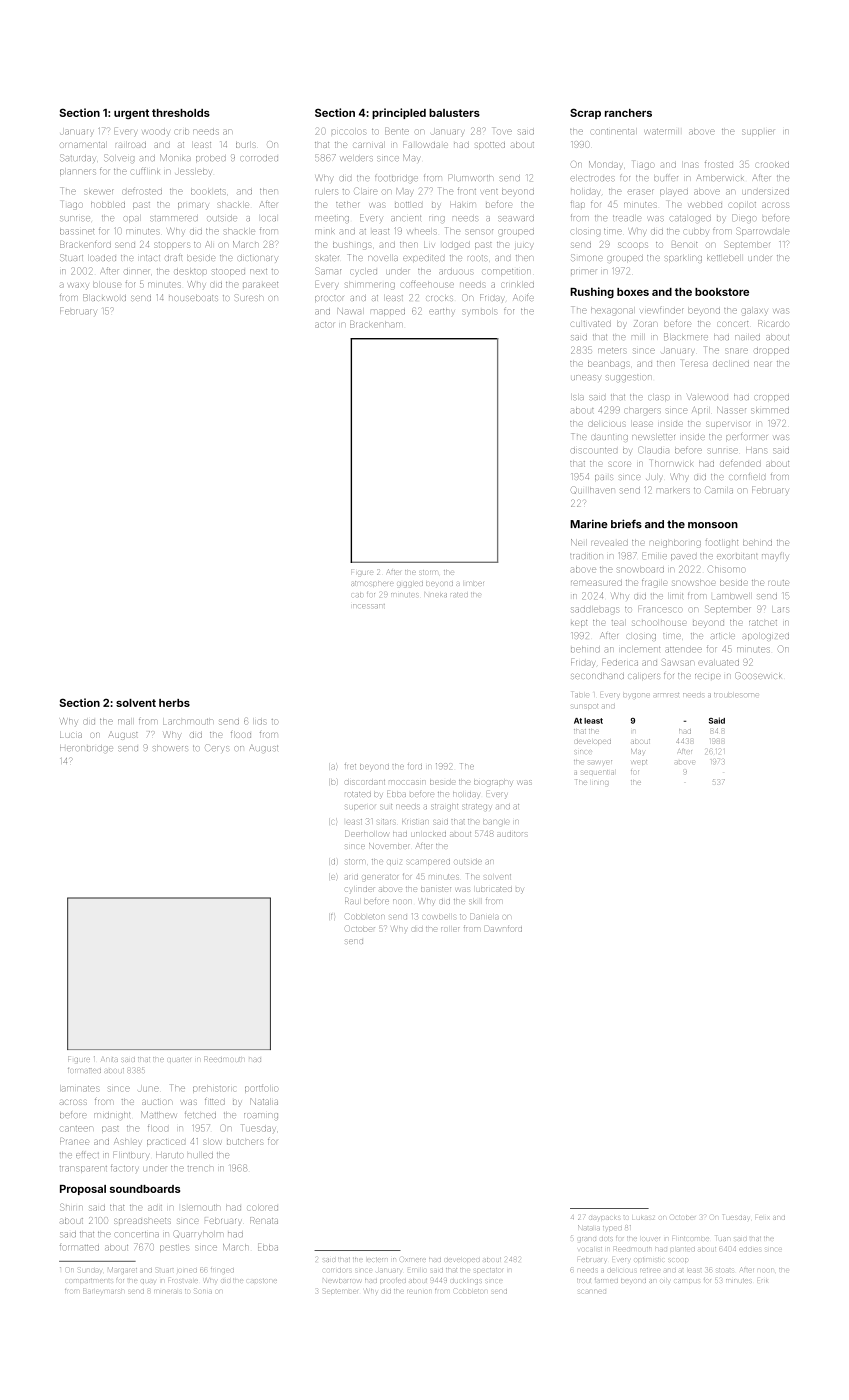  What do you see at coordinates (82, 145) in the screenshot?
I see `ornamental` at bounding box center [82, 145].
